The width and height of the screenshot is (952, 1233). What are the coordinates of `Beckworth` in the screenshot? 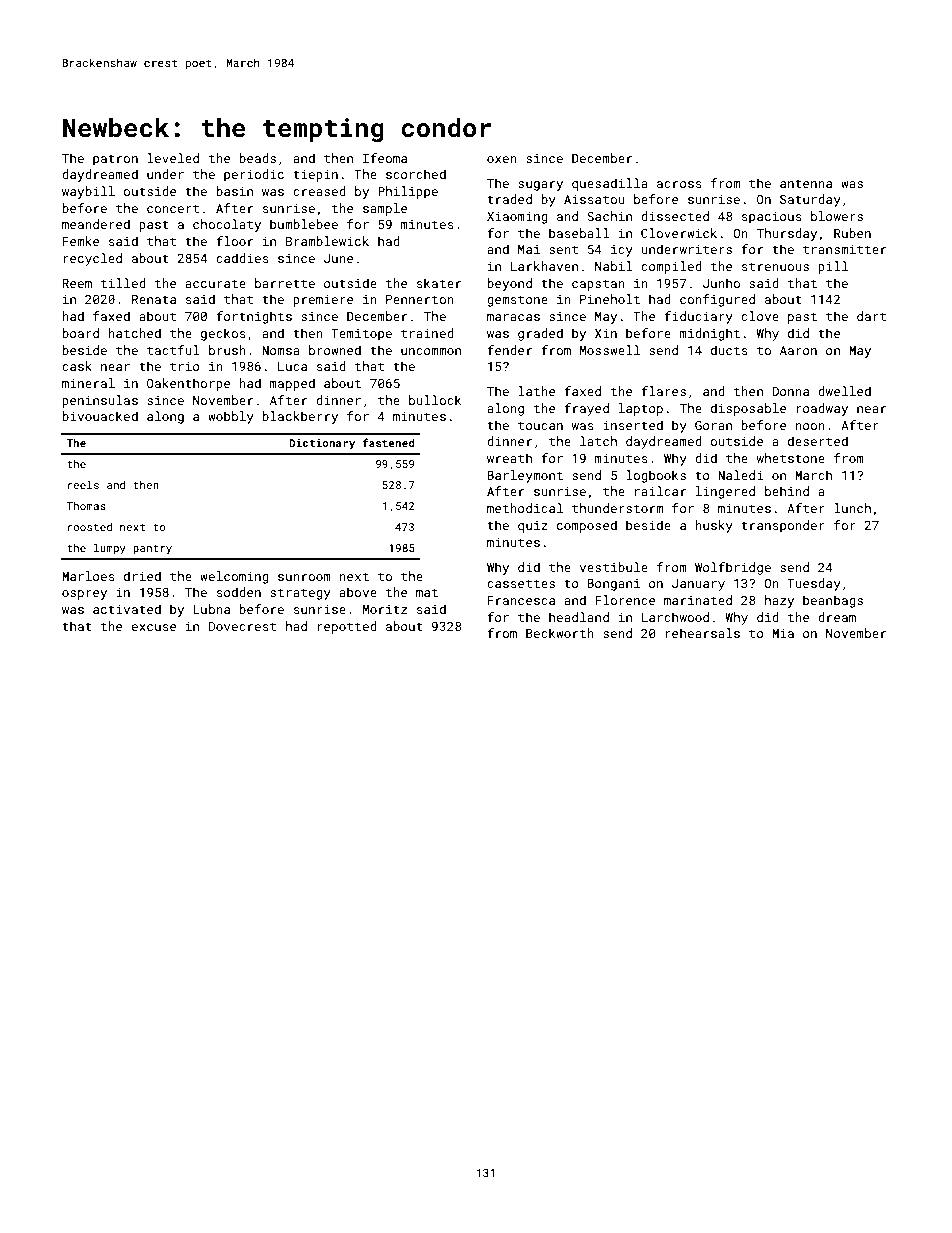 It's located at (560, 633).
